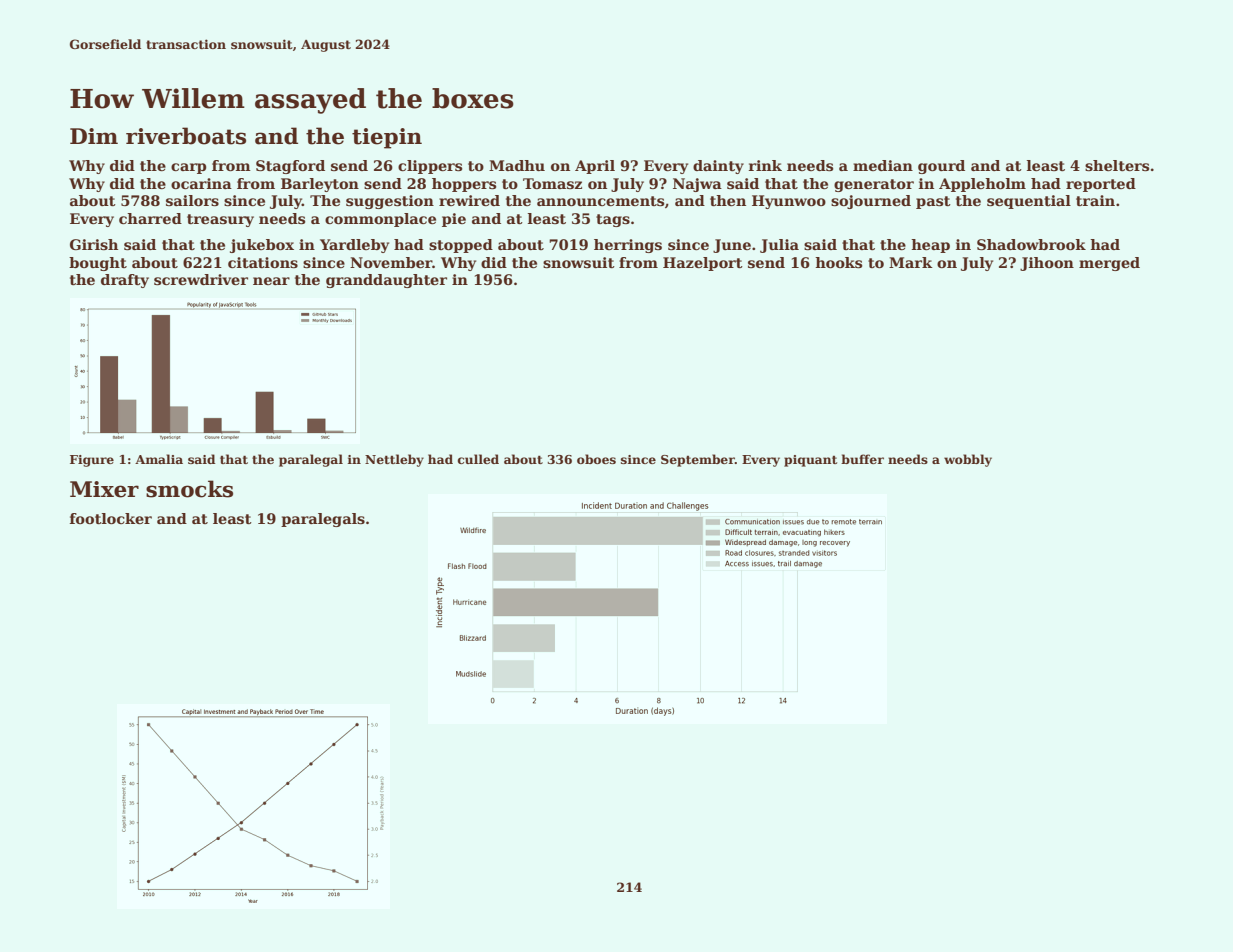 The width and height of the screenshot is (1233, 952). Describe the element at coordinates (703, 264) in the screenshot. I see `Hazelport` at that location.
